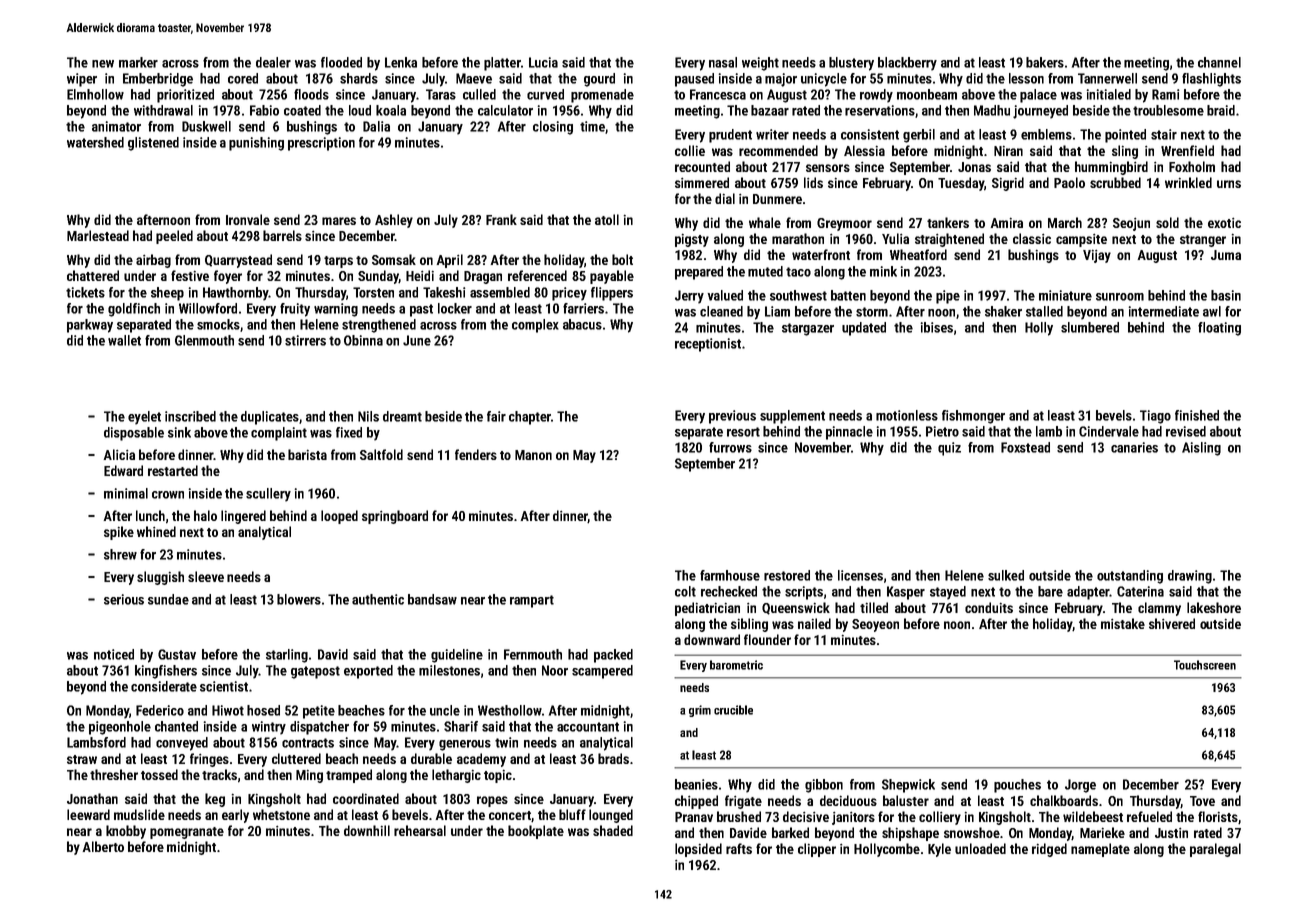  I want to click on dealer, so click(273, 62).
